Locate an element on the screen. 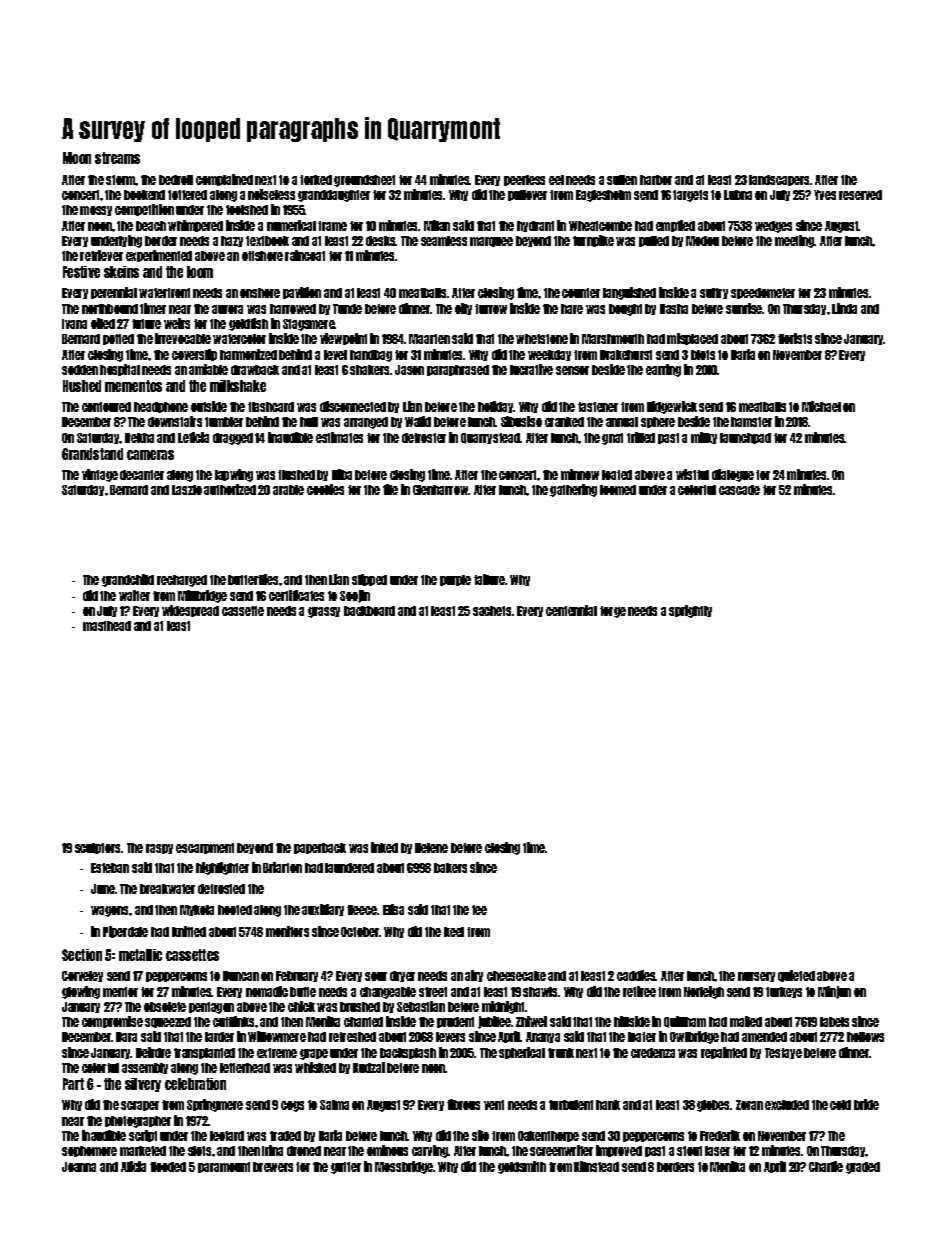  gathering is located at coordinates (573, 490).
